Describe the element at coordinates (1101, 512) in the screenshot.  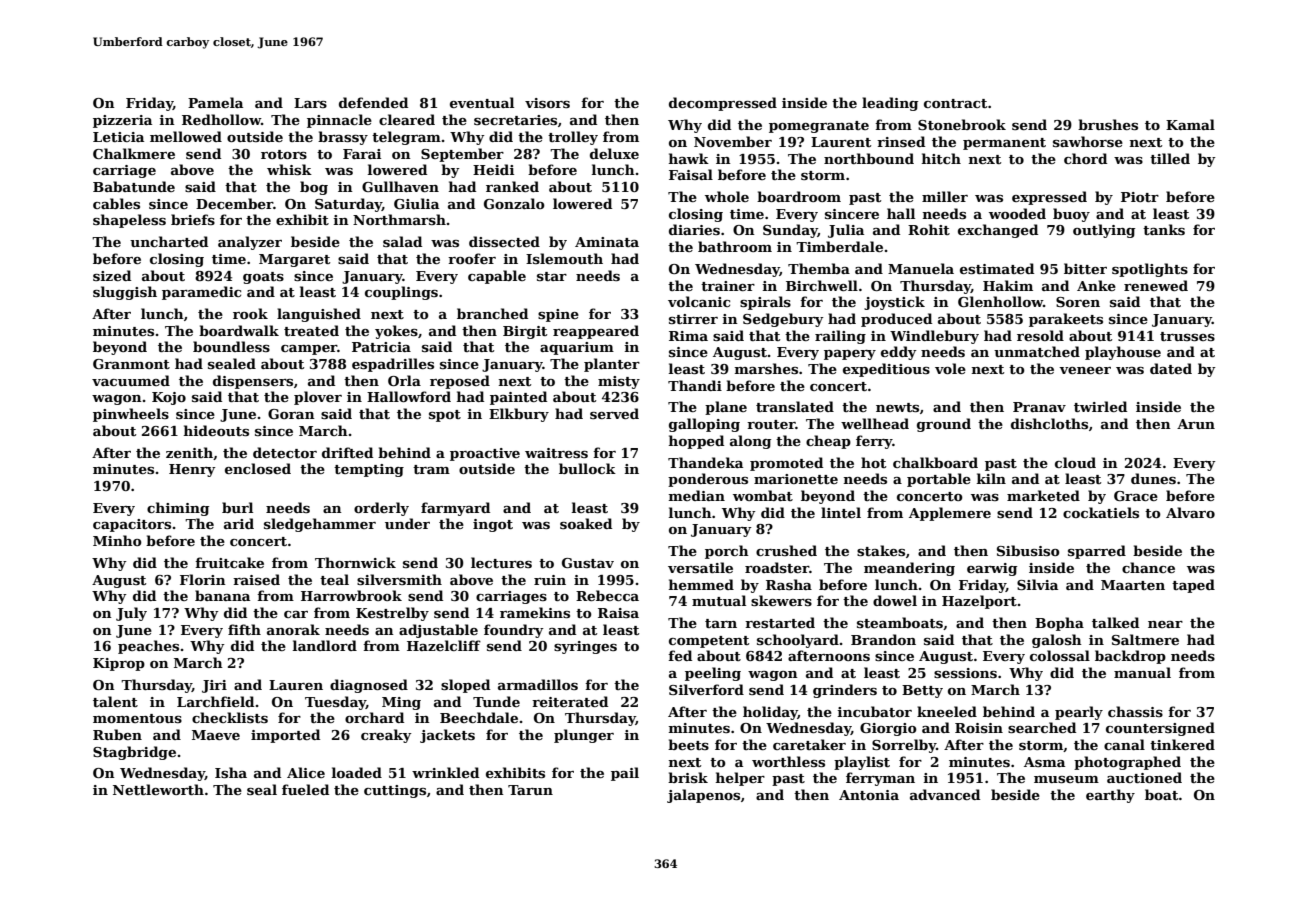
I see `cockatiels` at that location.
